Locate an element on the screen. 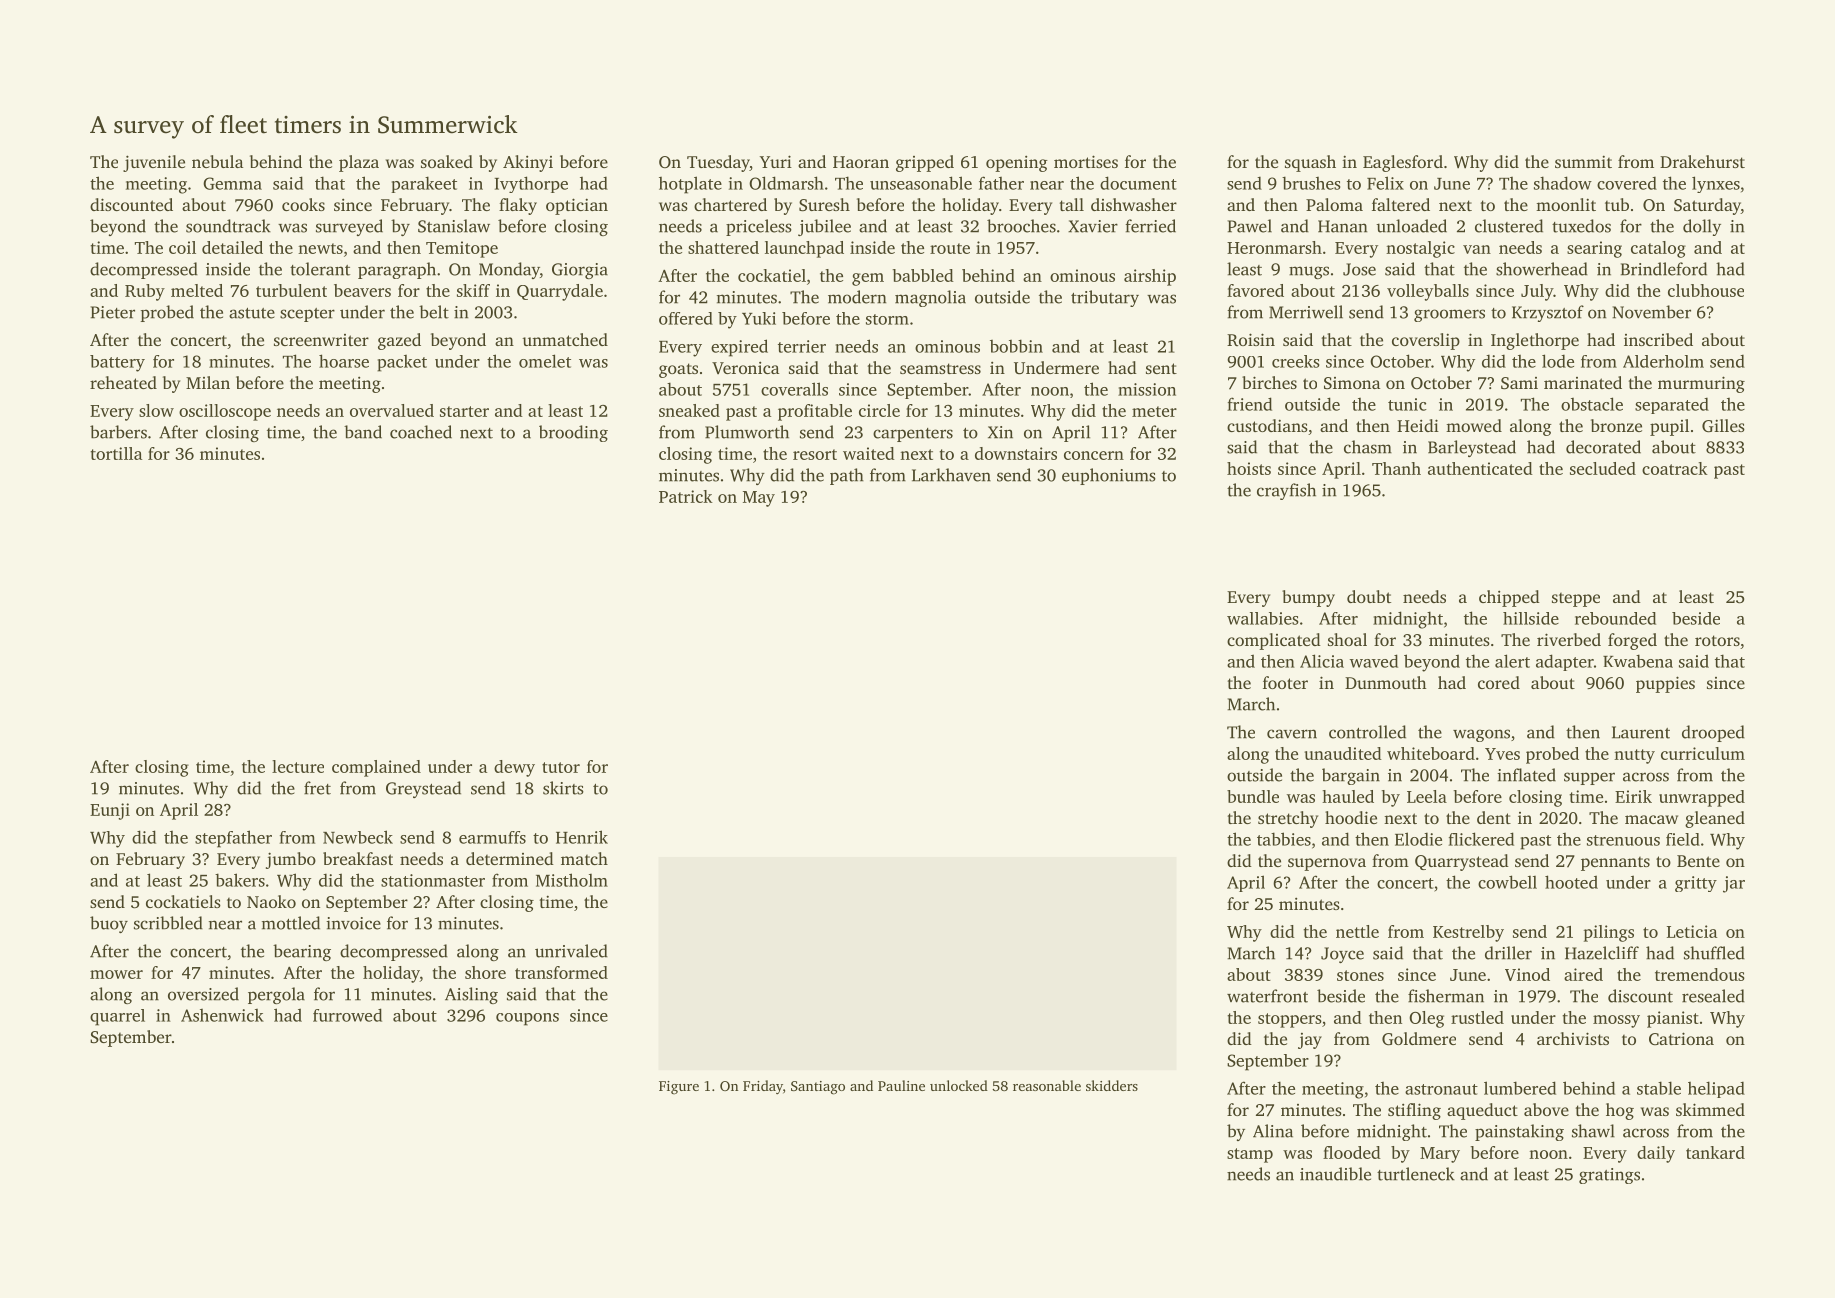  Mistholm is located at coordinates (572, 880).
